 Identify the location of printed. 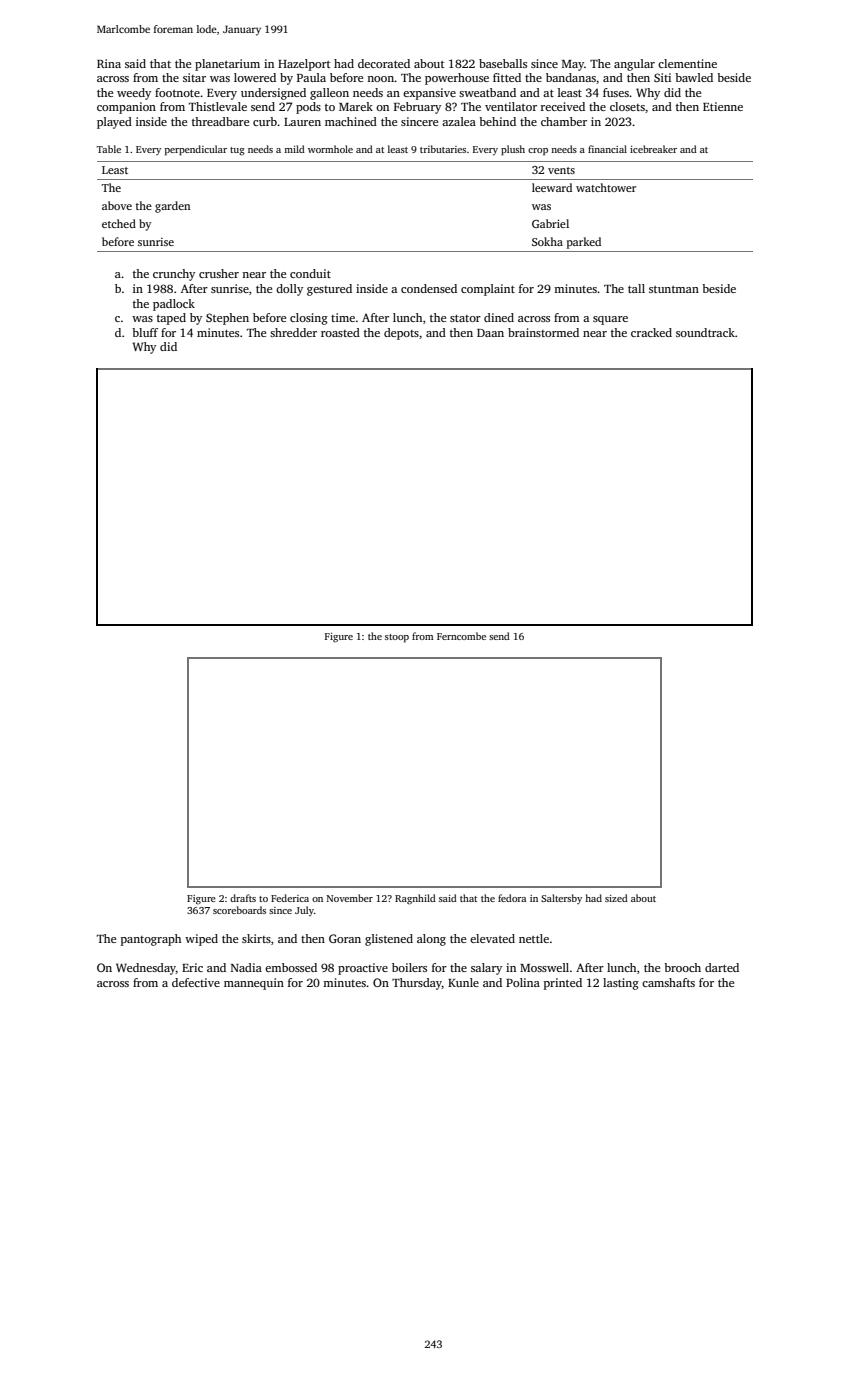
(563, 984).
